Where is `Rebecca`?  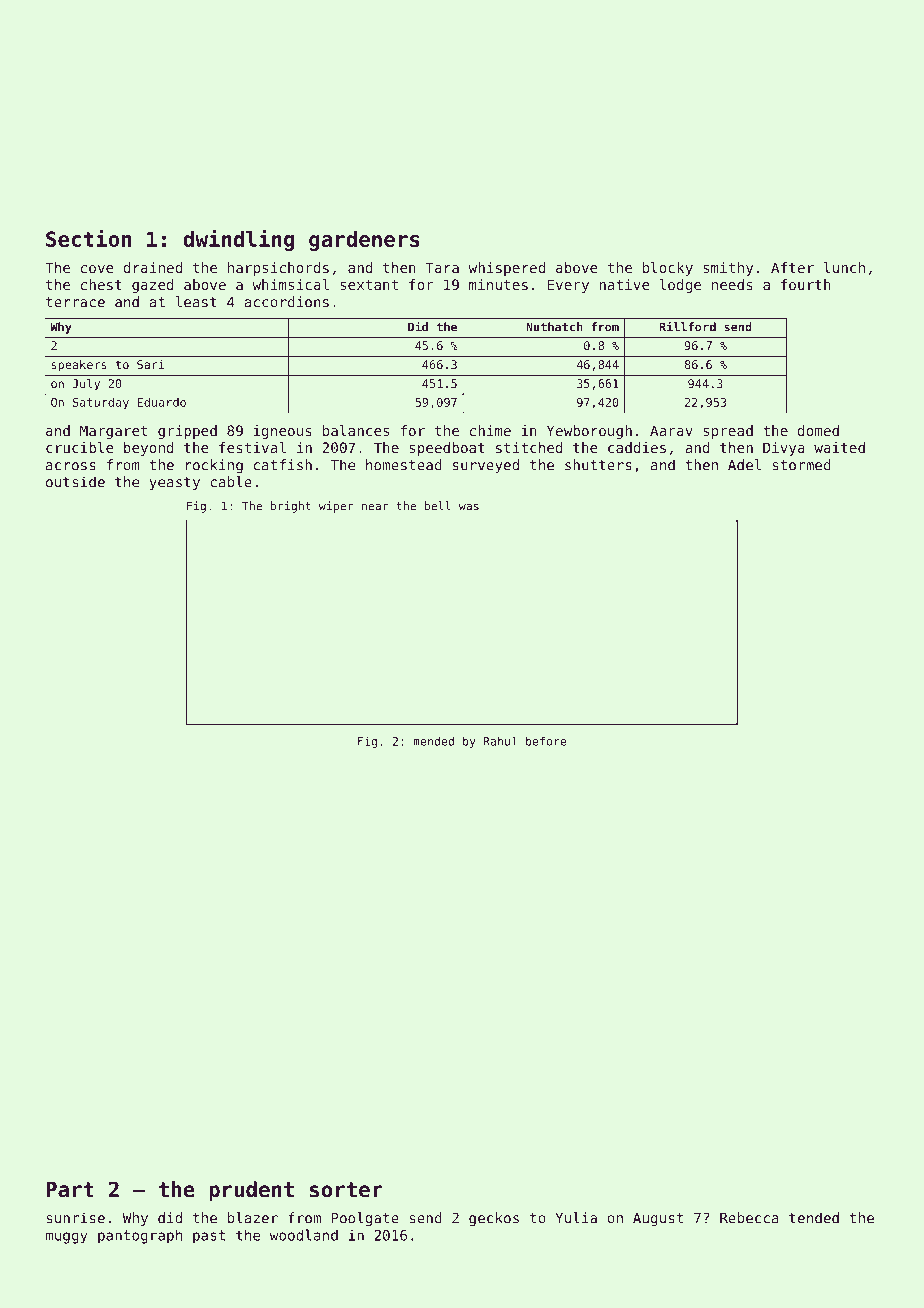 Rebecca is located at coordinates (749, 1218).
